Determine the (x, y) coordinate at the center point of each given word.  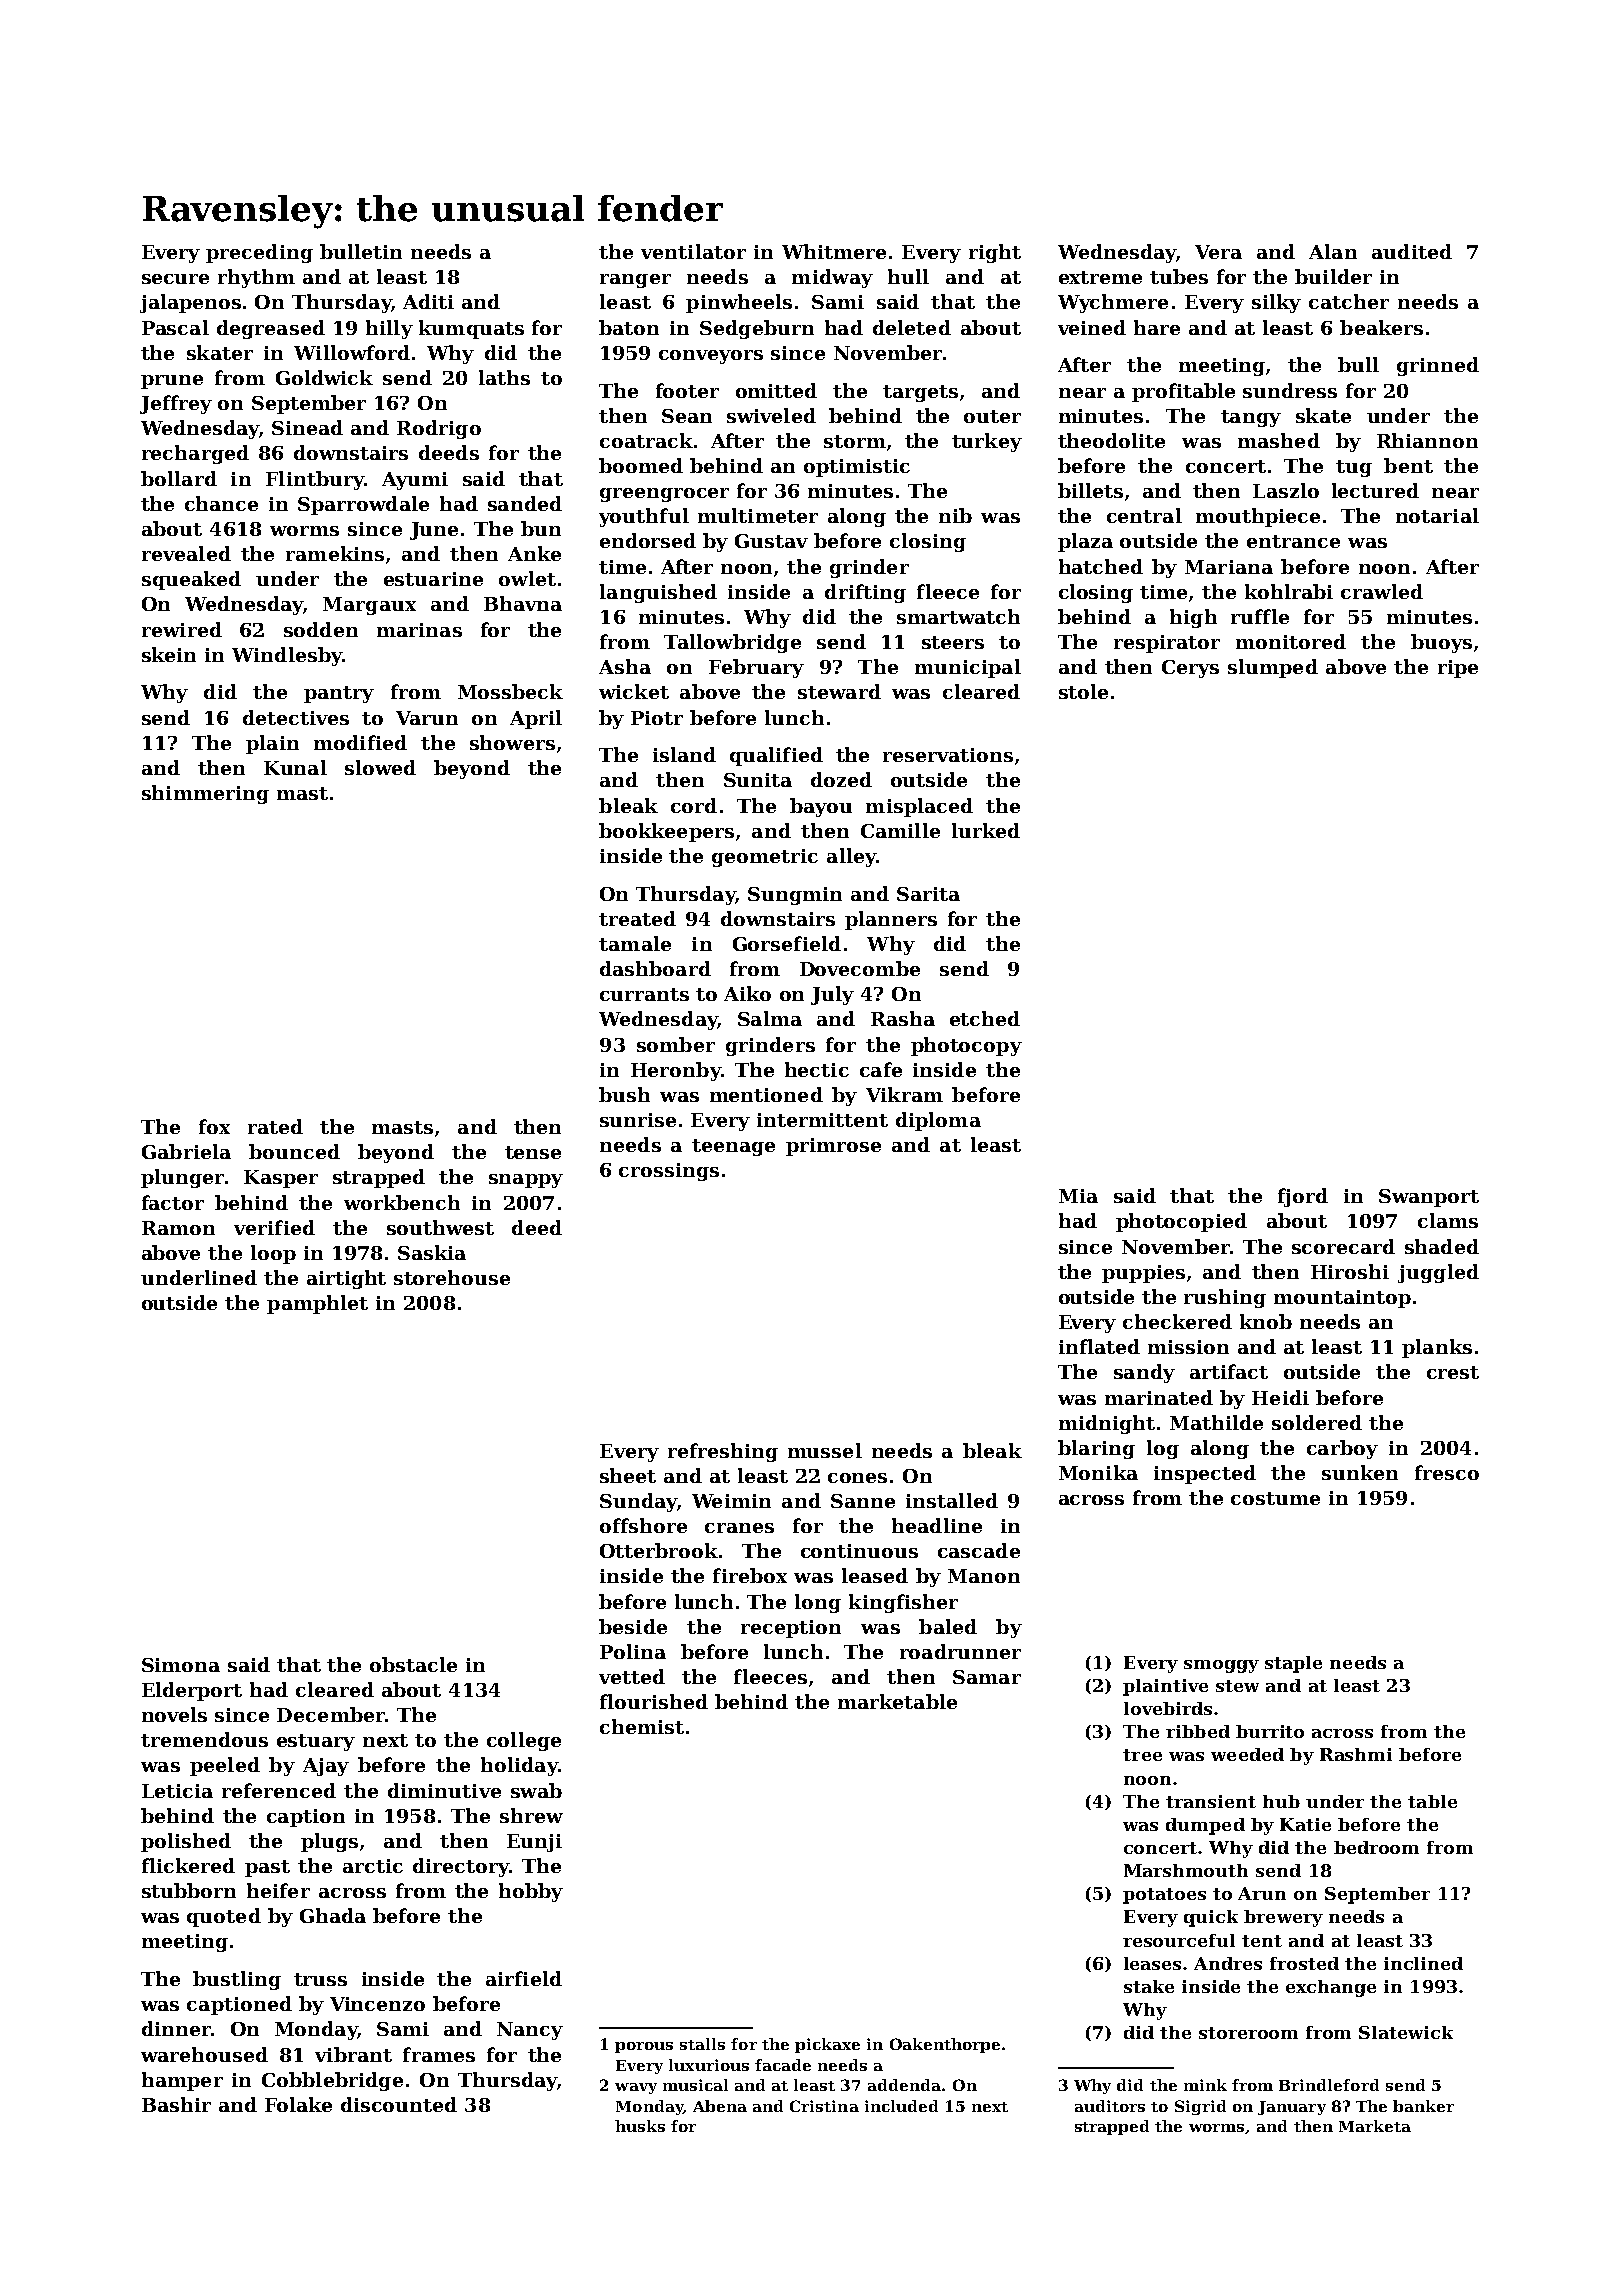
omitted (776, 390)
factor (173, 1202)
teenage (733, 1147)
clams (1448, 1220)
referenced (279, 1790)
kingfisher (903, 1603)
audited (1412, 251)
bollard (179, 478)
